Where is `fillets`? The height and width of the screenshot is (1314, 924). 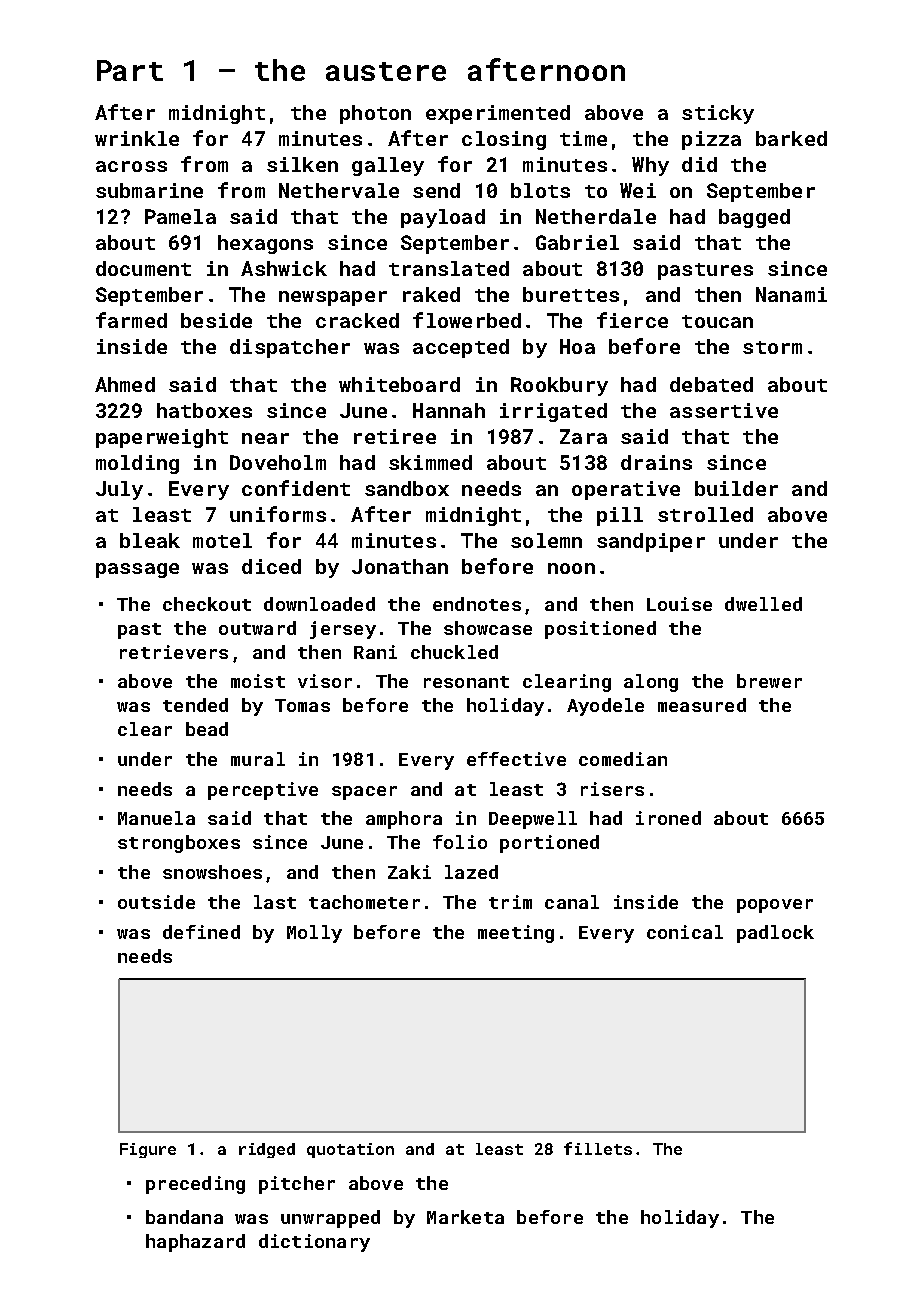 fillets is located at coordinates (598, 1148).
